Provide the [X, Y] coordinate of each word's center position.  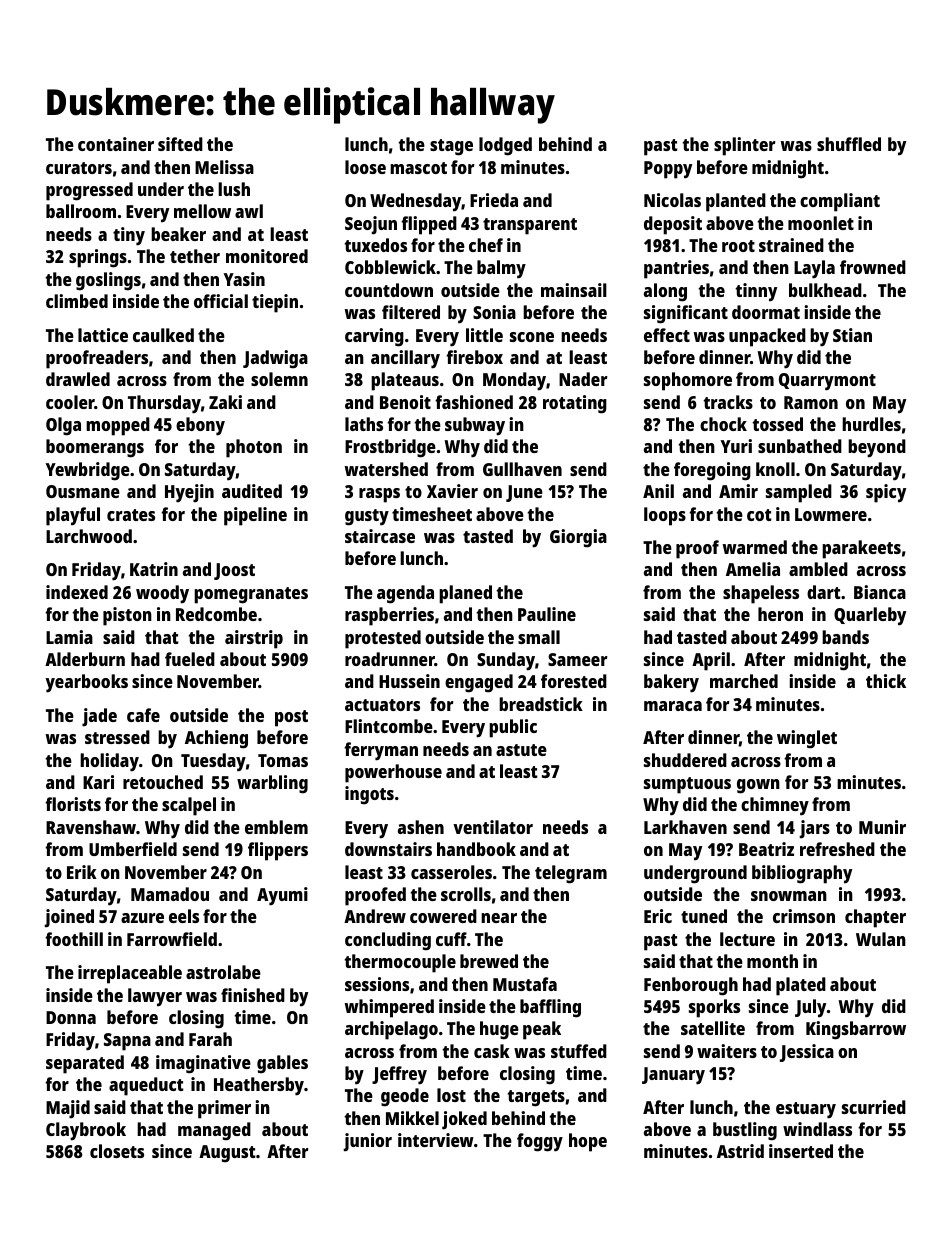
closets [117, 1151]
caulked [163, 335]
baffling [550, 1008]
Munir [882, 827]
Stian [852, 335]
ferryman [381, 751]
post [291, 718]
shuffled [849, 144]
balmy [501, 269]
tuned [704, 916]
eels [184, 916]
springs [98, 258]
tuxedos [375, 245]
